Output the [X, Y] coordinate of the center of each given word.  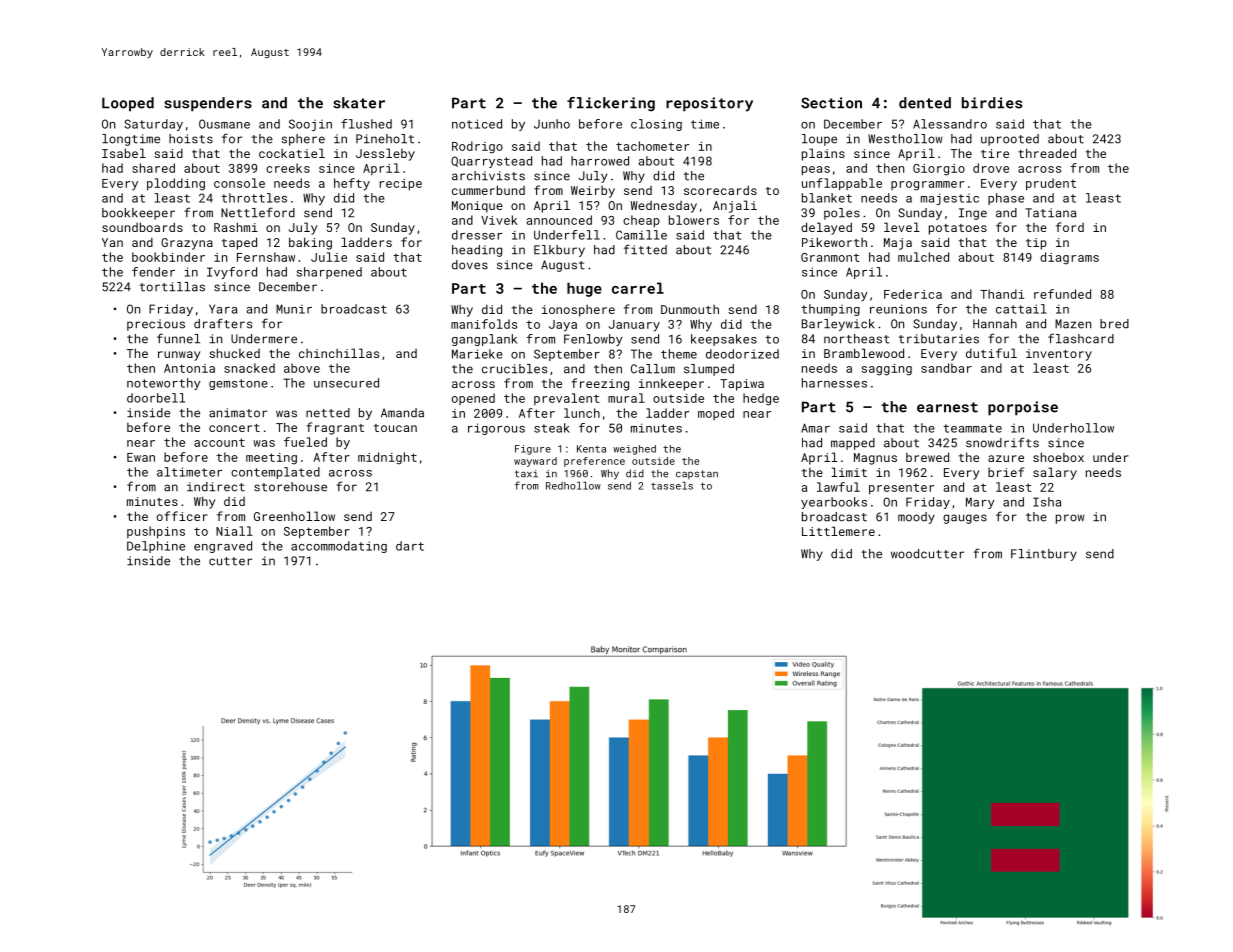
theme [679, 354]
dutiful [991, 353]
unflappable [842, 184]
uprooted [1010, 140]
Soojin [310, 125]
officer [182, 516]
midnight [387, 458]
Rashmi [236, 227]
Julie [329, 257]
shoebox [1058, 457]
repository [709, 104]
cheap [641, 221]
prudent [1051, 184]
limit [849, 472]
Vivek [499, 220]
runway [179, 356]
